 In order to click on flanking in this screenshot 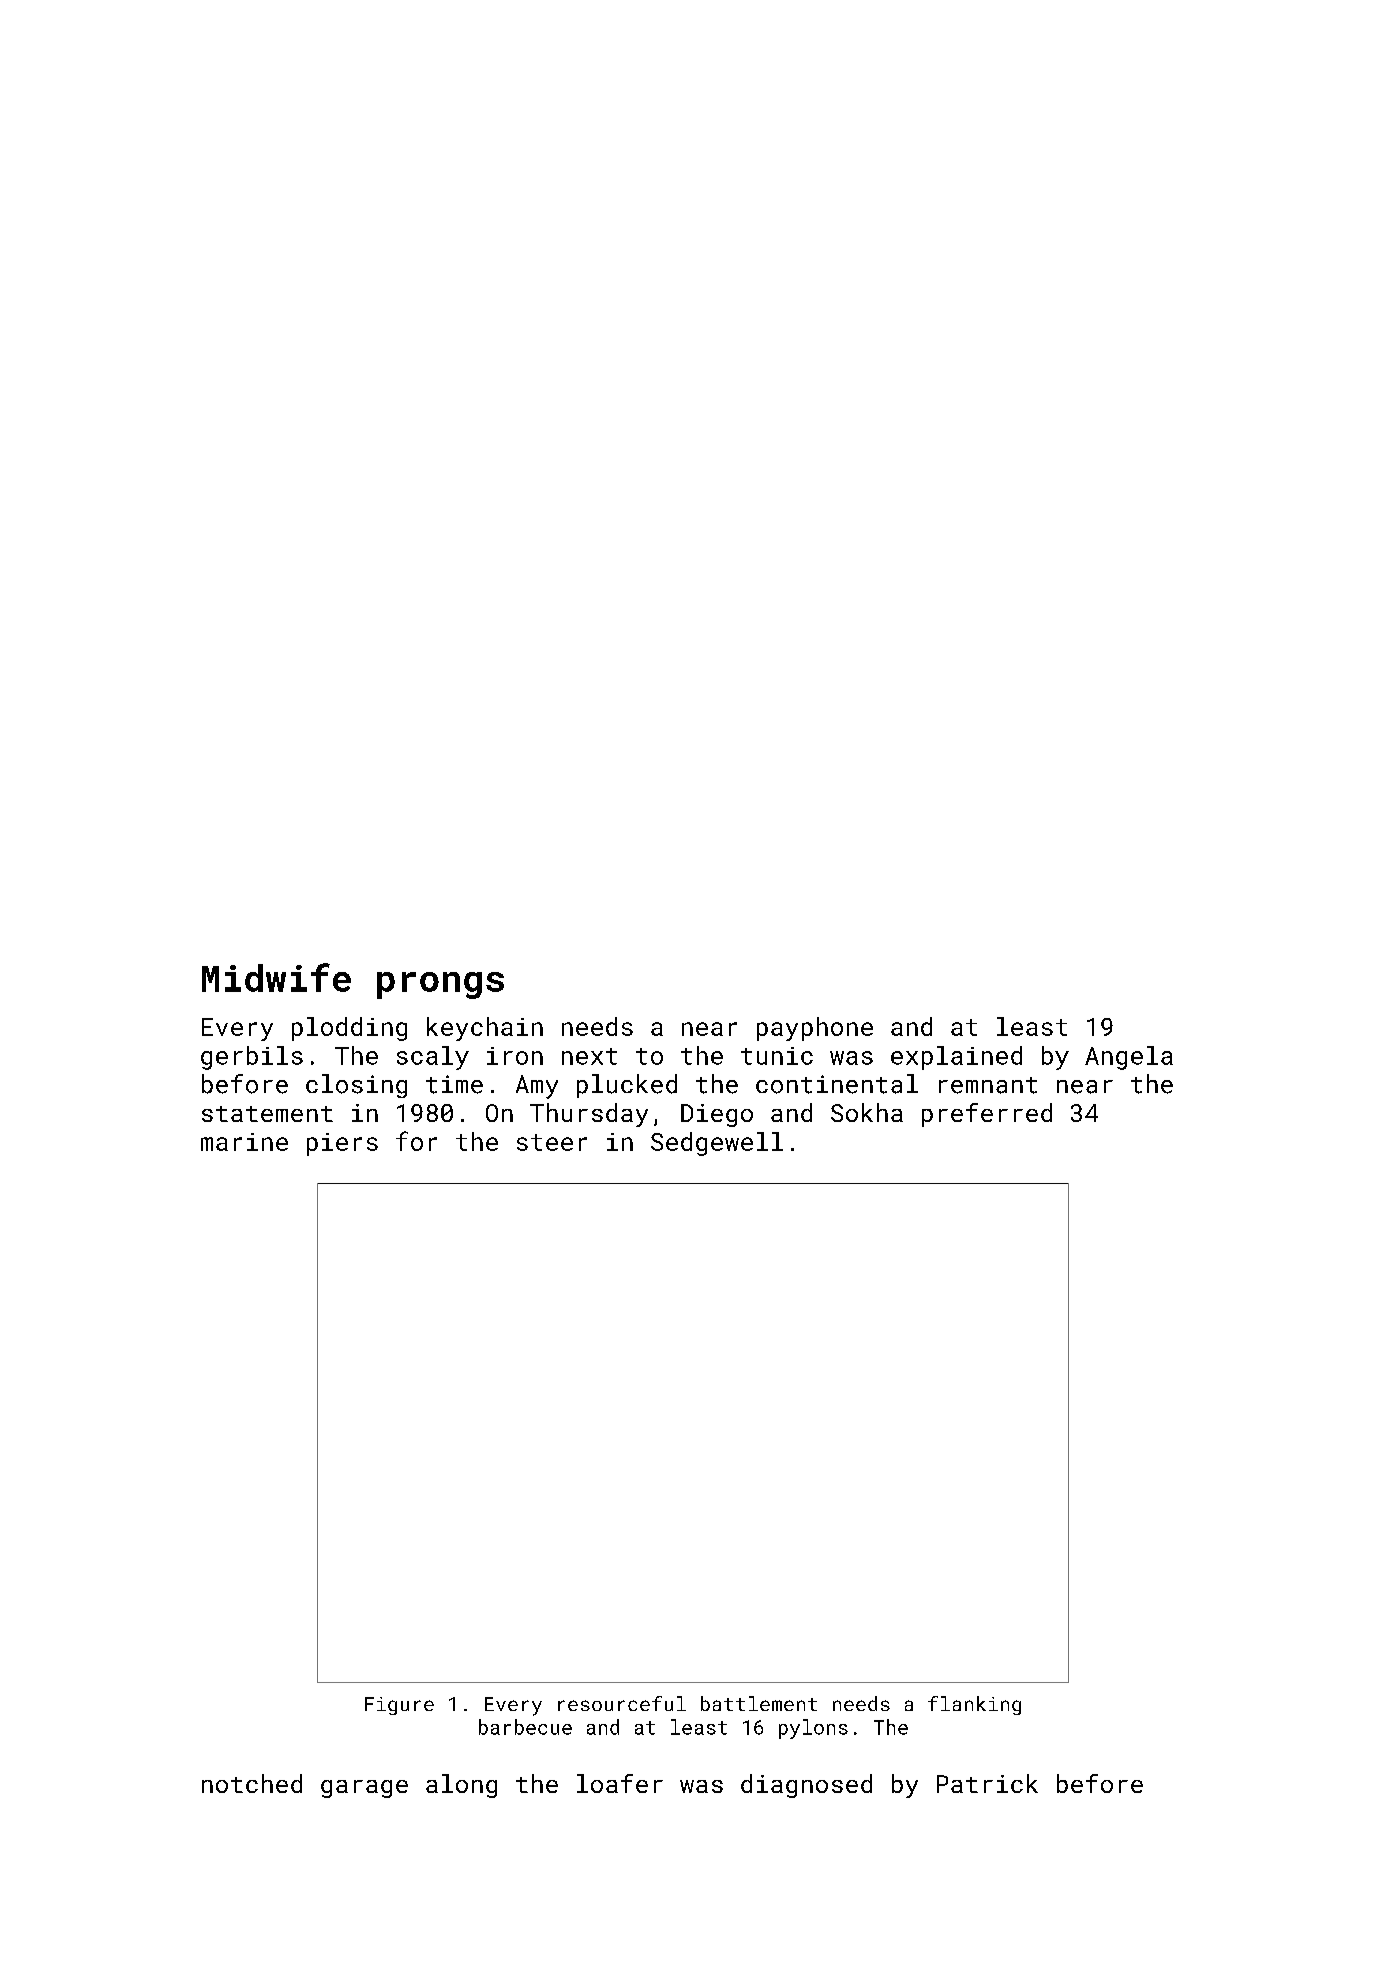, I will do `click(974, 1705)`.
